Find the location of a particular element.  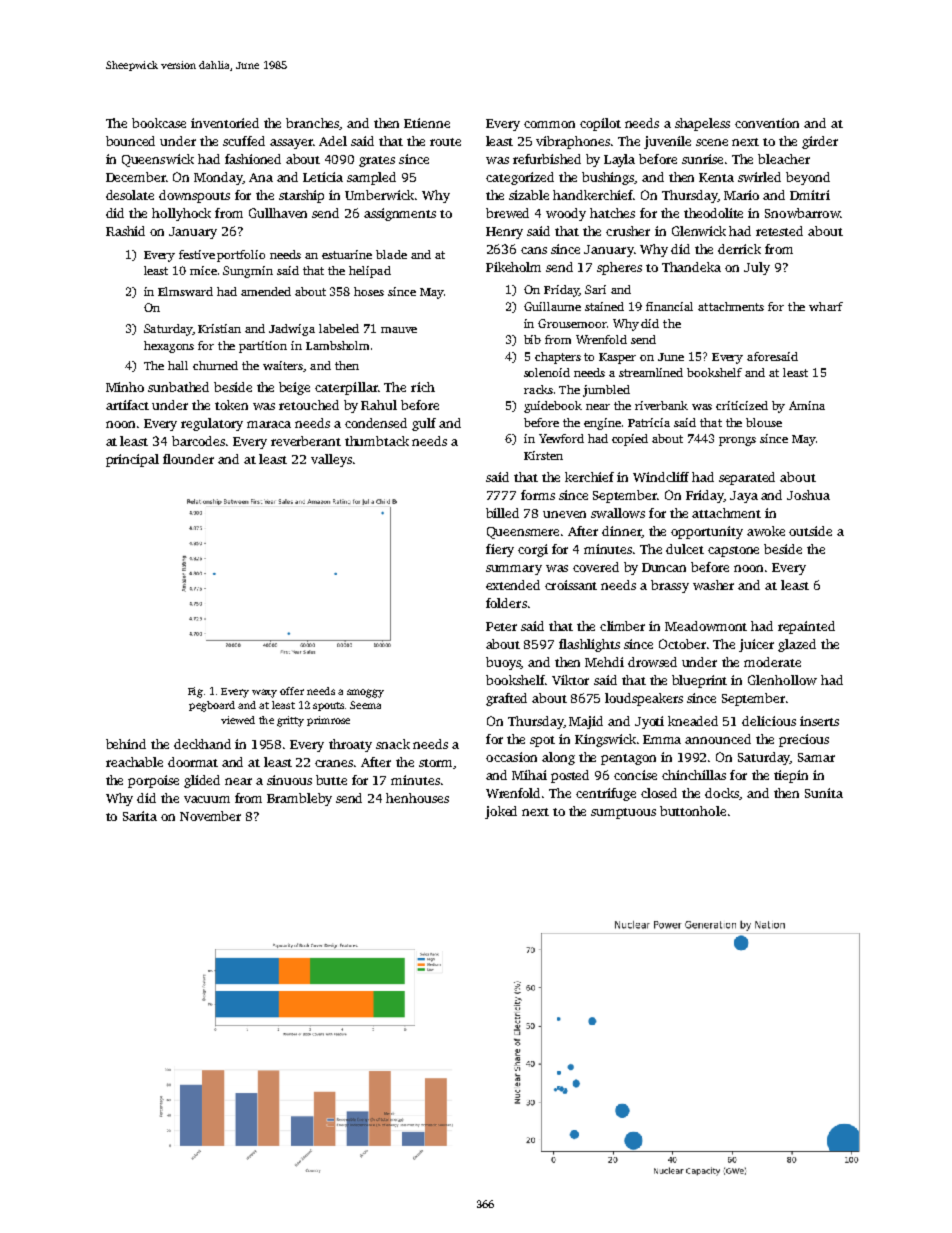

derrick is located at coordinates (739, 249).
